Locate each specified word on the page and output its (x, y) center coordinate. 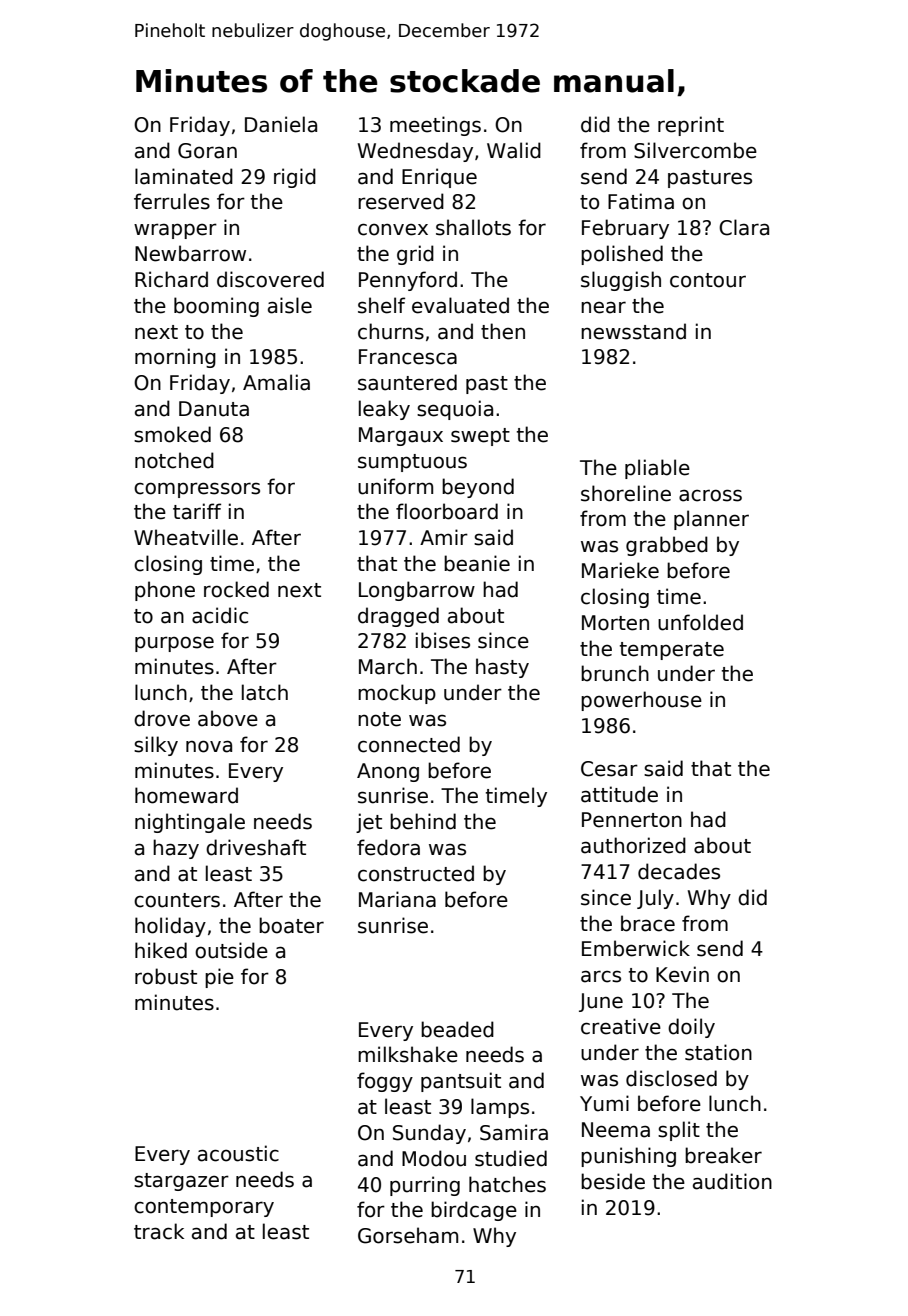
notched (174, 460)
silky (156, 746)
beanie (477, 563)
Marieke (620, 570)
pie (219, 978)
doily (691, 1028)
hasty (502, 668)
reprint (691, 126)
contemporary (204, 1208)
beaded (457, 1029)
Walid (514, 150)
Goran (207, 151)
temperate (672, 651)
